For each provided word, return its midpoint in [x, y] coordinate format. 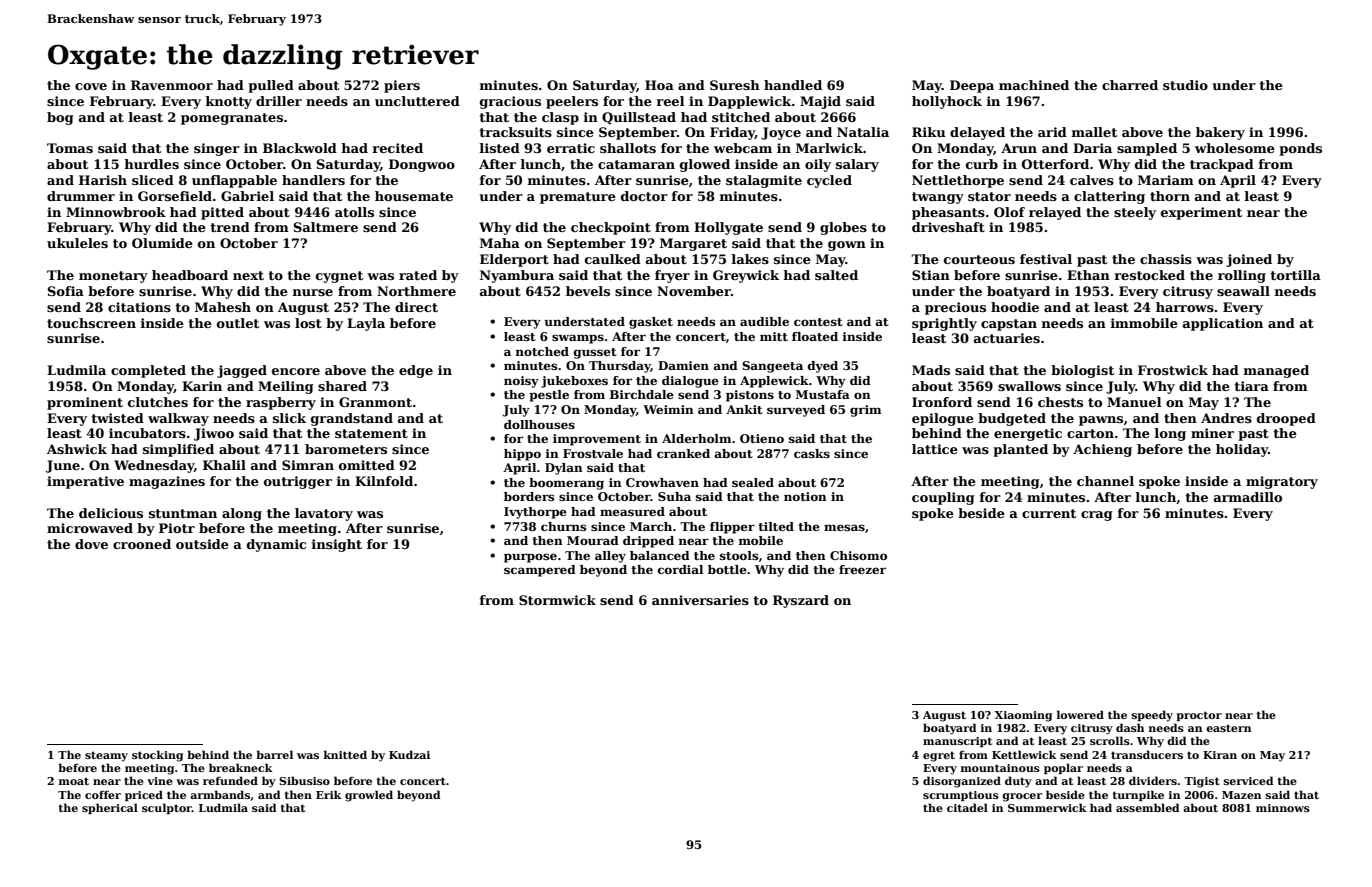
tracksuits [515, 132]
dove [91, 544]
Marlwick [829, 148]
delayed [977, 133]
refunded [230, 780]
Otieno [762, 438]
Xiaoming [1023, 716]
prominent [85, 403]
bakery [1220, 133]
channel [1105, 481]
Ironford [942, 402]
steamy [106, 756]
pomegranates [232, 119]
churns [563, 526]
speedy [1152, 716]
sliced [153, 180]
